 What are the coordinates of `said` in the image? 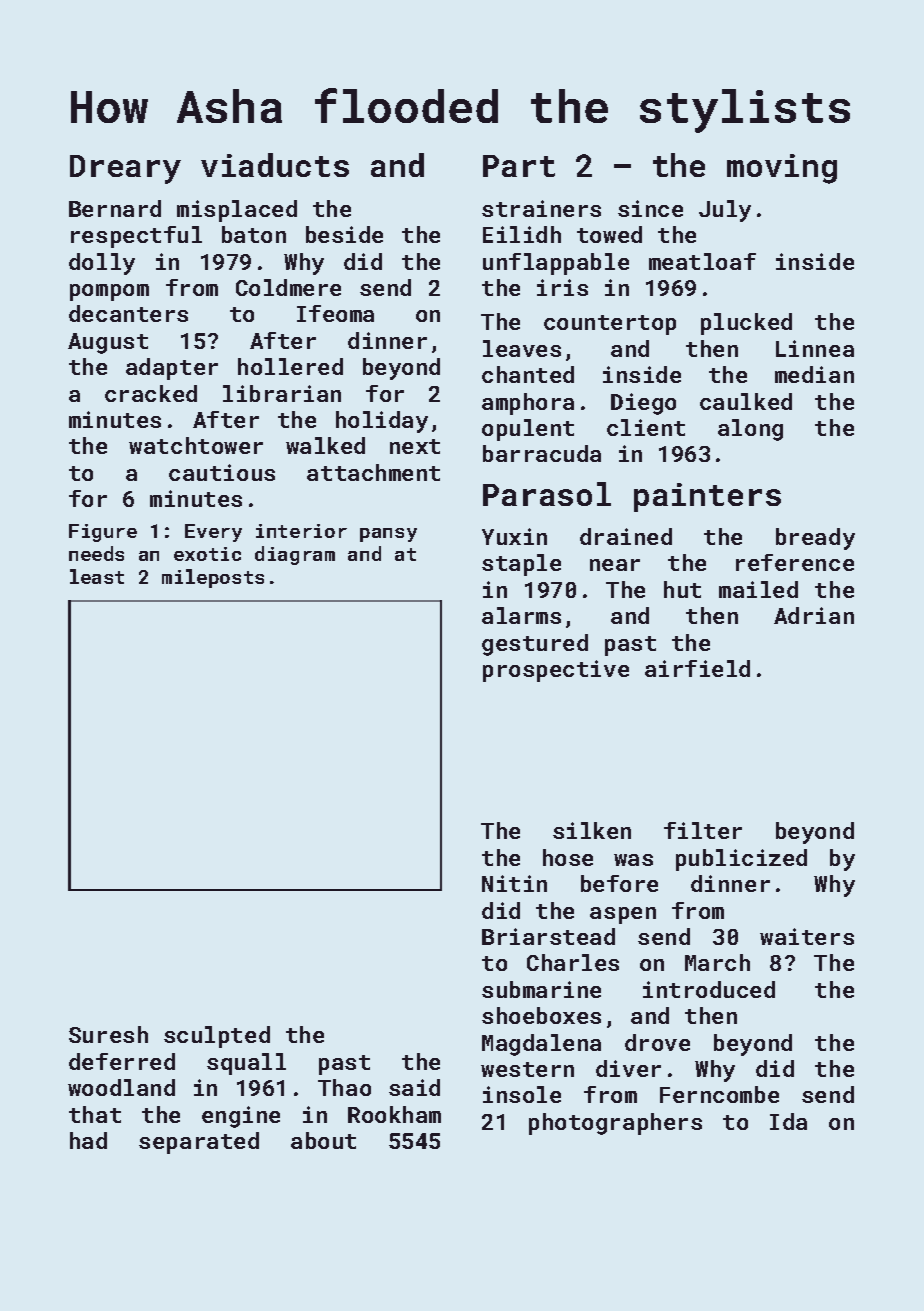 It's located at (414, 1087).
